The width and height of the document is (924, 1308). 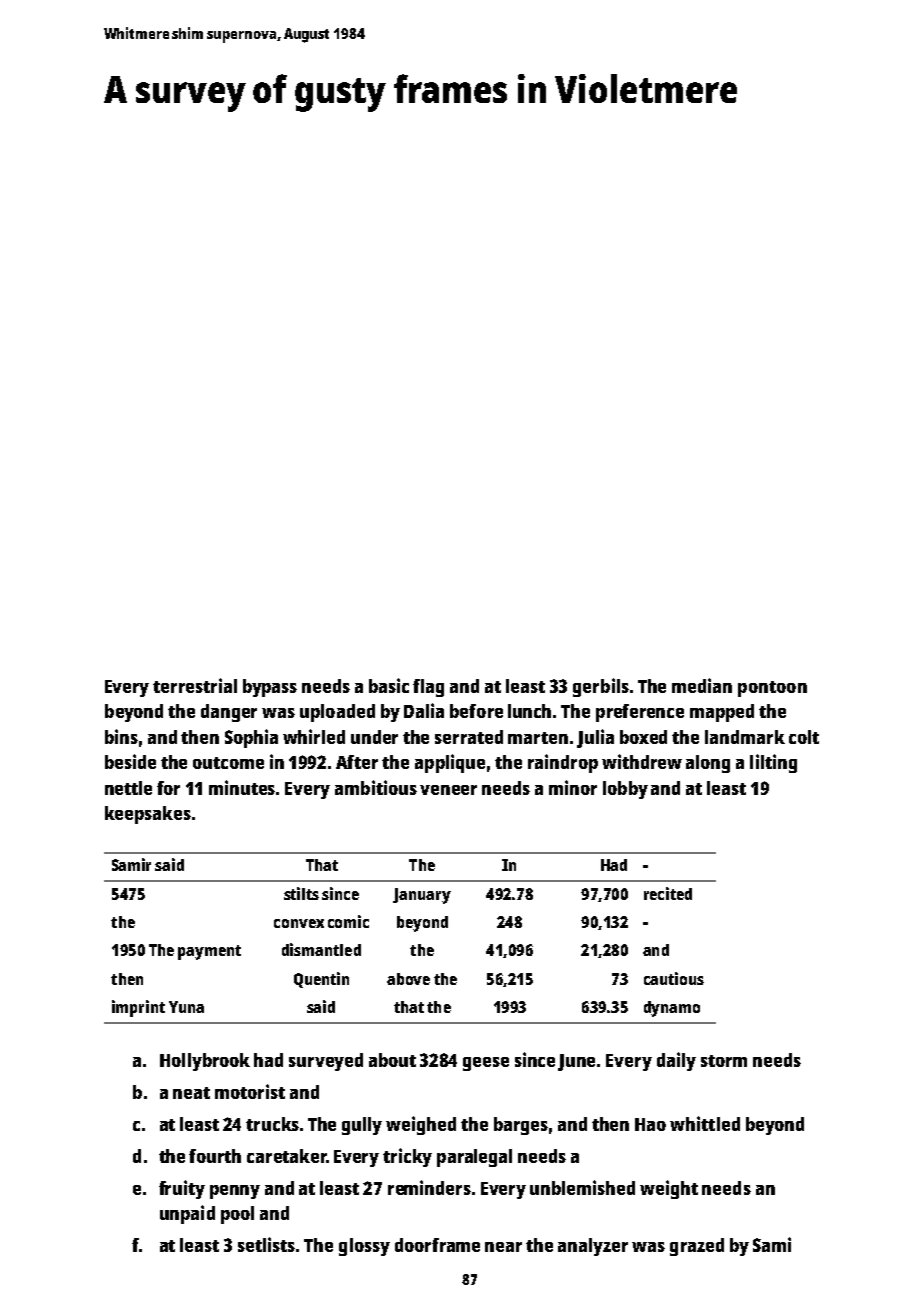 What do you see at coordinates (697, 1247) in the document?
I see `grazed` at bounding box center [697, 1247].
